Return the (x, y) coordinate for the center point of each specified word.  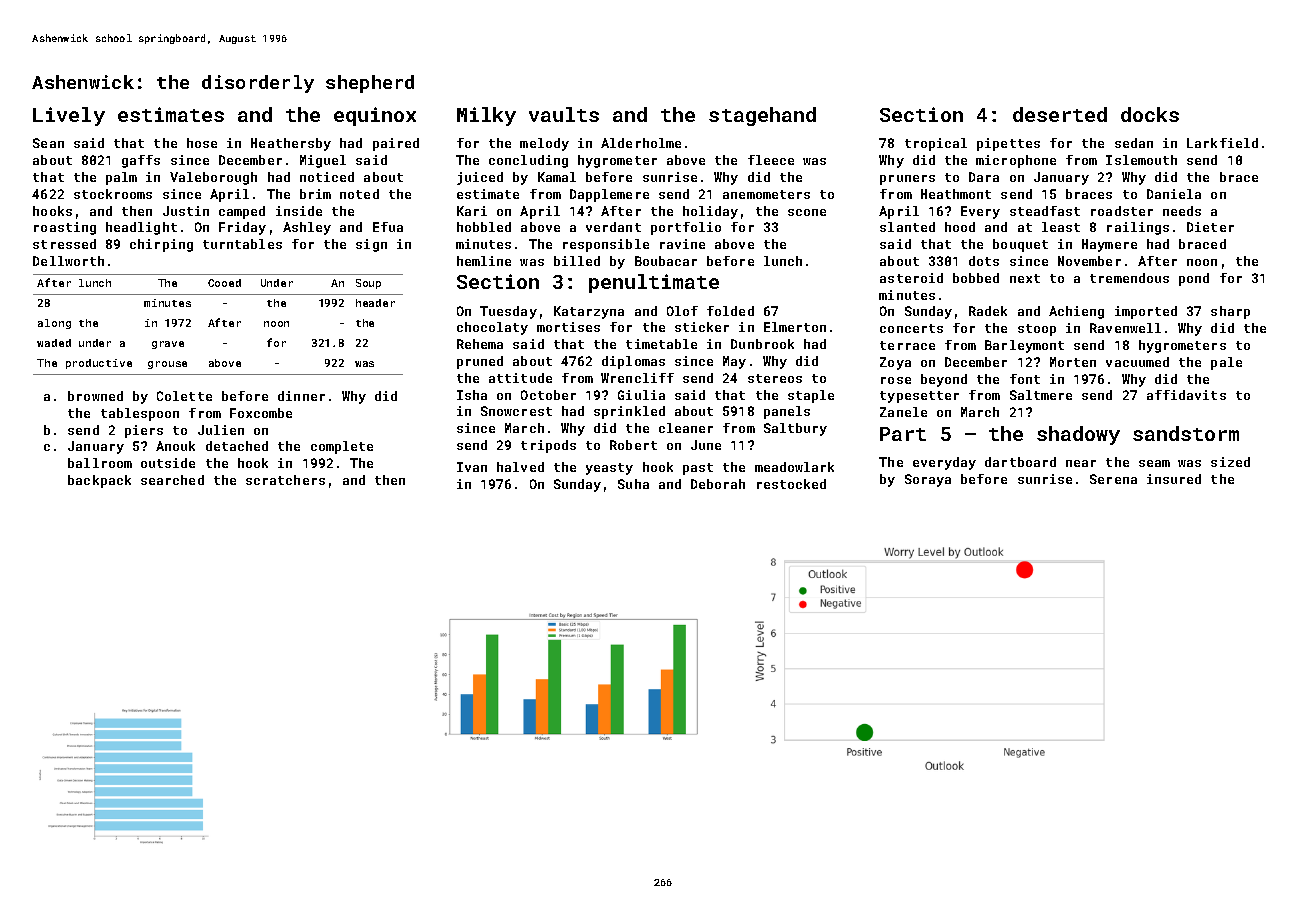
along (54, 324)
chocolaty (492, 328)
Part (903, 434)
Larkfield (1222, 143)
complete (342, 447)
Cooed (224, 283)
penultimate (654, 283)
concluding (528, 161)
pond (1194, 279)
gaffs (141, 161)
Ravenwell (1125, 328)
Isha (472, 395)
